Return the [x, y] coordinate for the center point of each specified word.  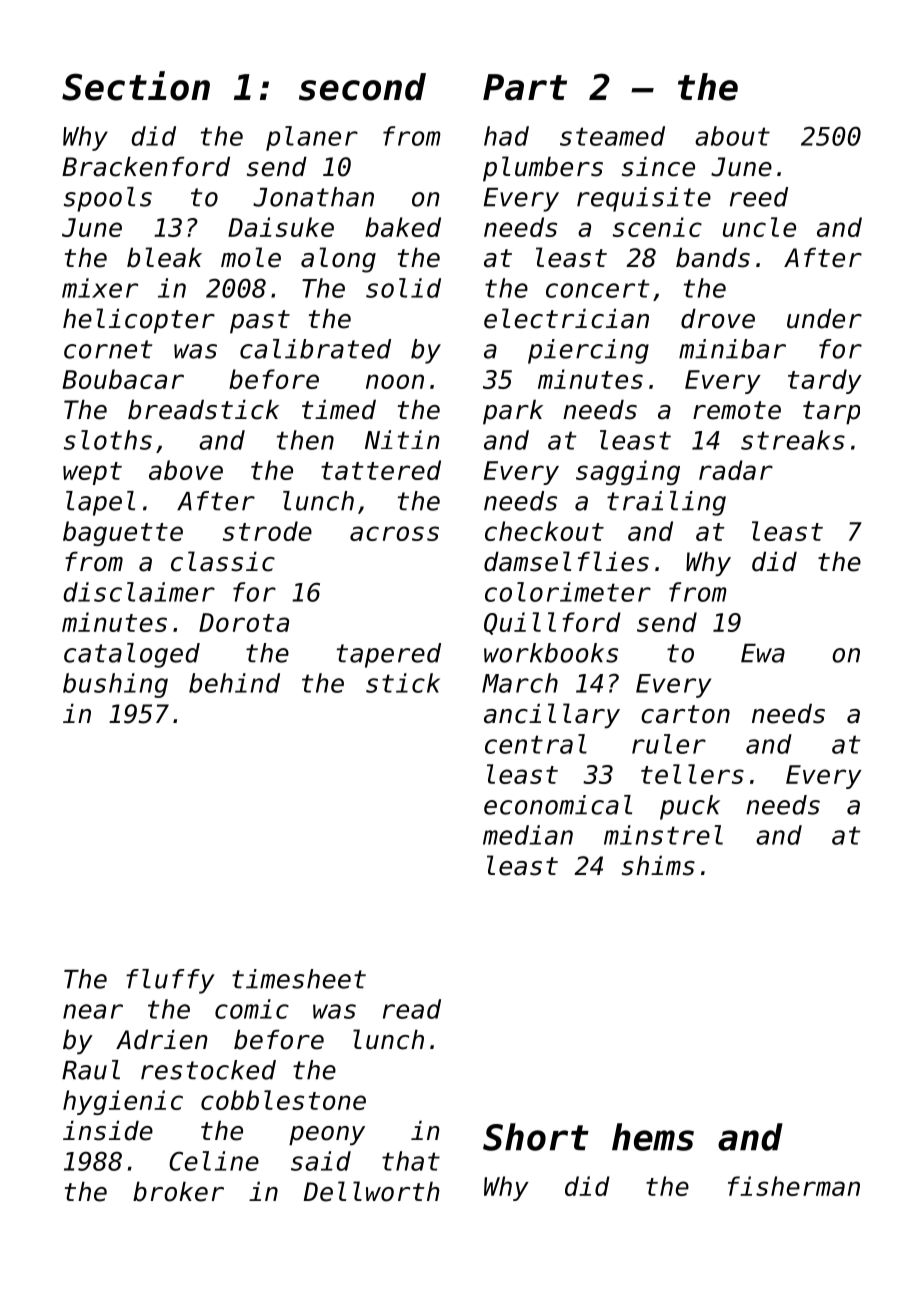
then [305, 440]
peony [327, 1136]
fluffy [170, 981]
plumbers [543, 169]
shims [658, 865]
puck [690, 807]
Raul [91, 1070]
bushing [115, 685]
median [528, 835]
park [513, 412]
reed [759, 197]
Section [136, 86]
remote [737, 410]
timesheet [299, 979]
